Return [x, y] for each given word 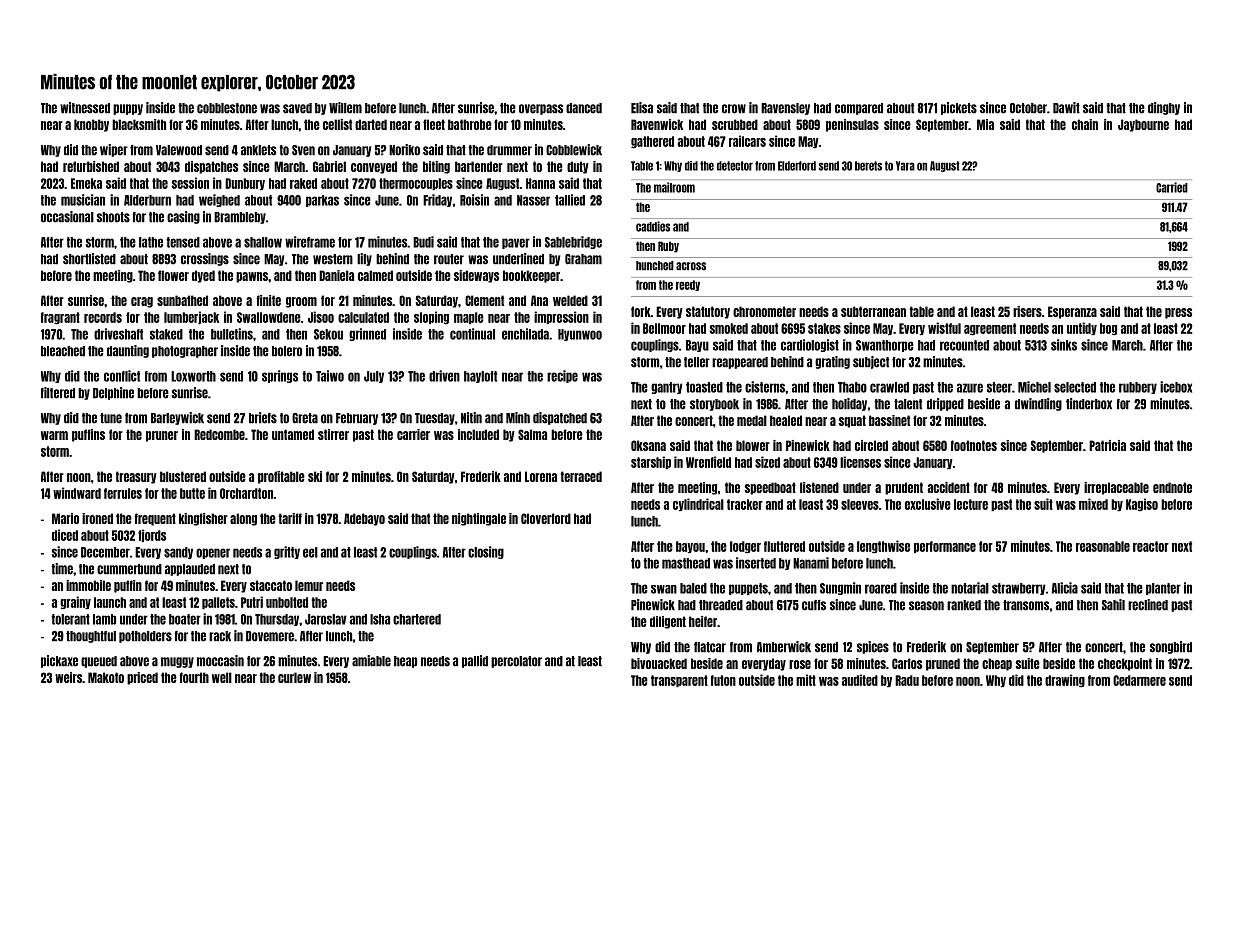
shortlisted [89, 259]
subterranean [873, 311]
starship [651, 462]
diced [65, 535]
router [449, 259]
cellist [337, 124]
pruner [162, 436]
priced [142, 678]
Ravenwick [657, 124]
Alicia [1065, 588]
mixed [1093, 504]
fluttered [784, 546]
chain [1085, 124]
